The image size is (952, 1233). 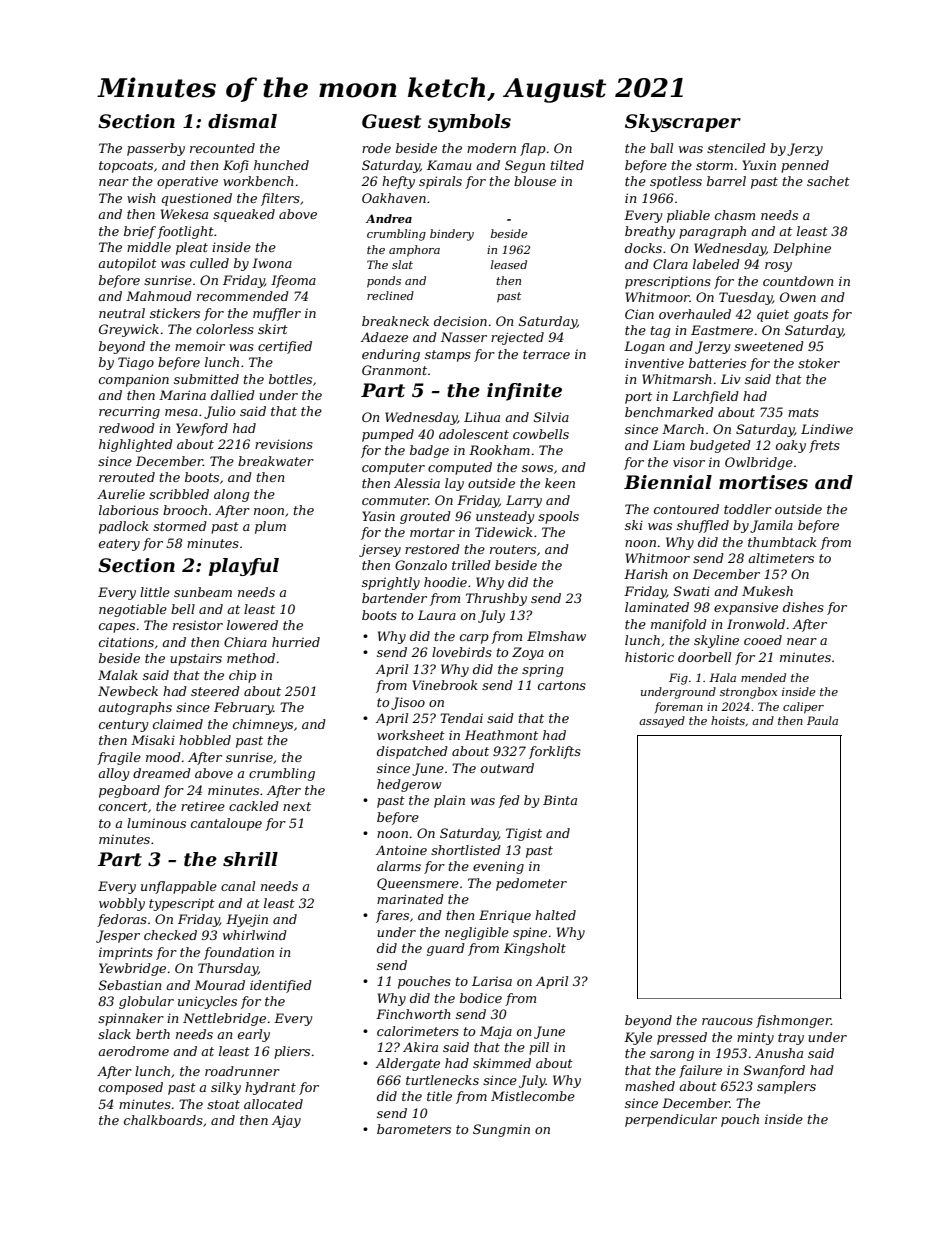 What do you see at coordinates (567, 165) in the image?
I see `tilted` at bounding box center [567, 165].
